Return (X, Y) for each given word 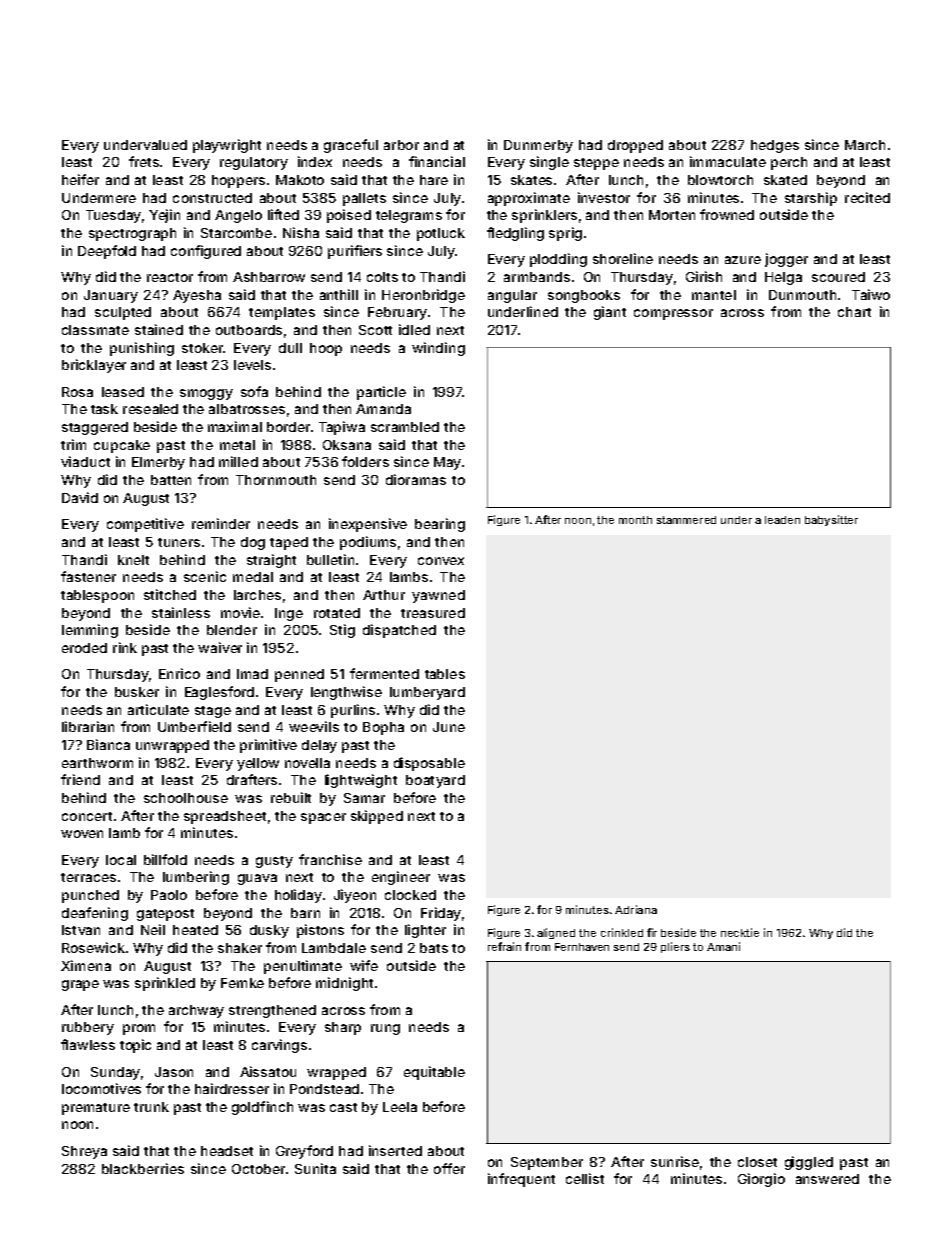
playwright (227, 146)
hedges (775, 146)
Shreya (84, 1152)
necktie (740, 932)
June (449, 727)
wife (364, 965)
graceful (351, 146)
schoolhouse (186, 798)
